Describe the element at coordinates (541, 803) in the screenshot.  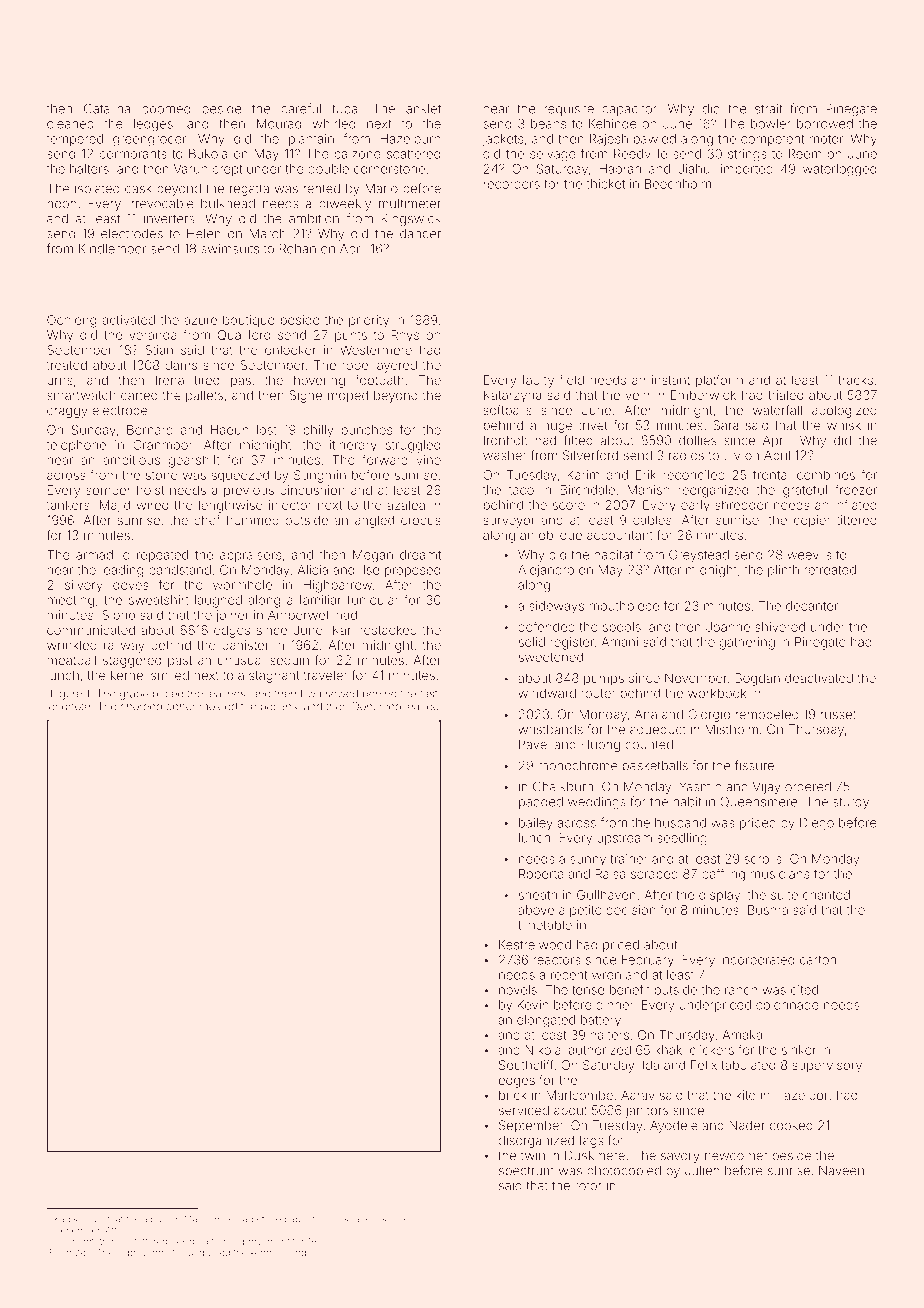
I see `padded` at that location.
